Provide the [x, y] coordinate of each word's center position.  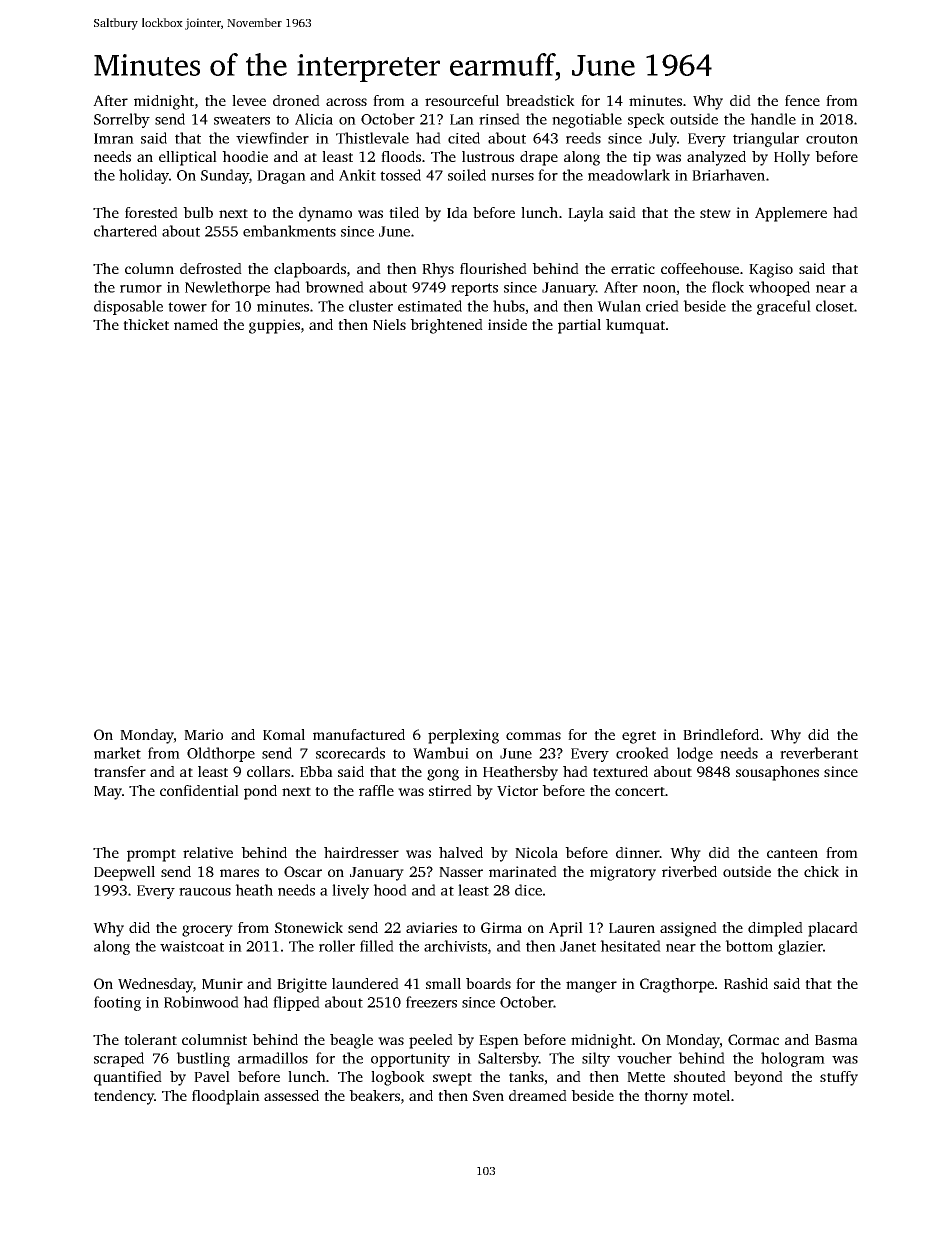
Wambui [441, 753]
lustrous [488, 156]
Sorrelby [122, 120]
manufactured [359, 734]
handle [773, 119]
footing [117, 1003]
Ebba [316, 771]
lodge [695, 754]
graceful [784, 307]
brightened [446, 326]
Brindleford [721, 734]
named [196, 324]
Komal [284, 734]
